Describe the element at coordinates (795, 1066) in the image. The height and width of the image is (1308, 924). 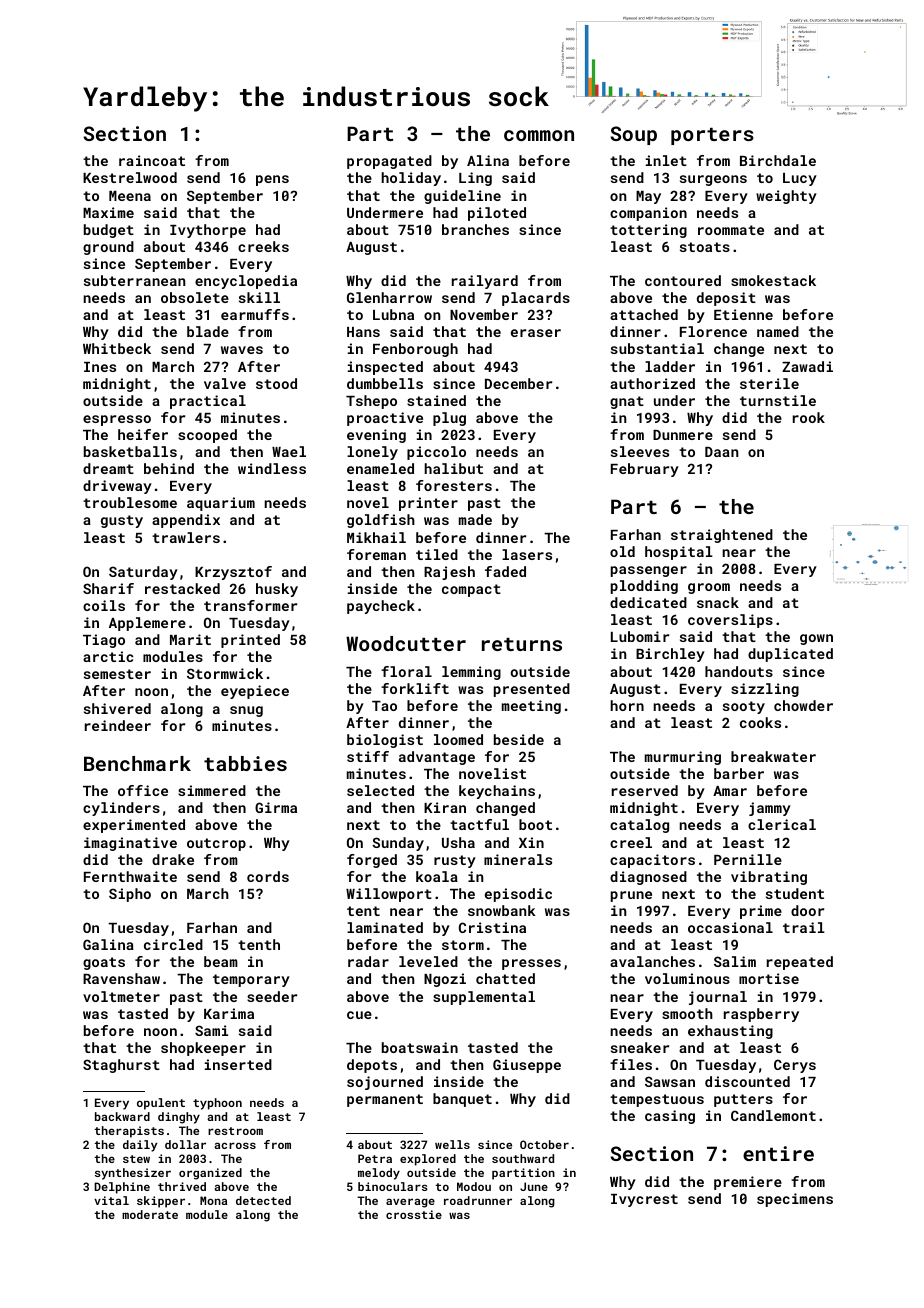
I see `Cerys` at that location.
